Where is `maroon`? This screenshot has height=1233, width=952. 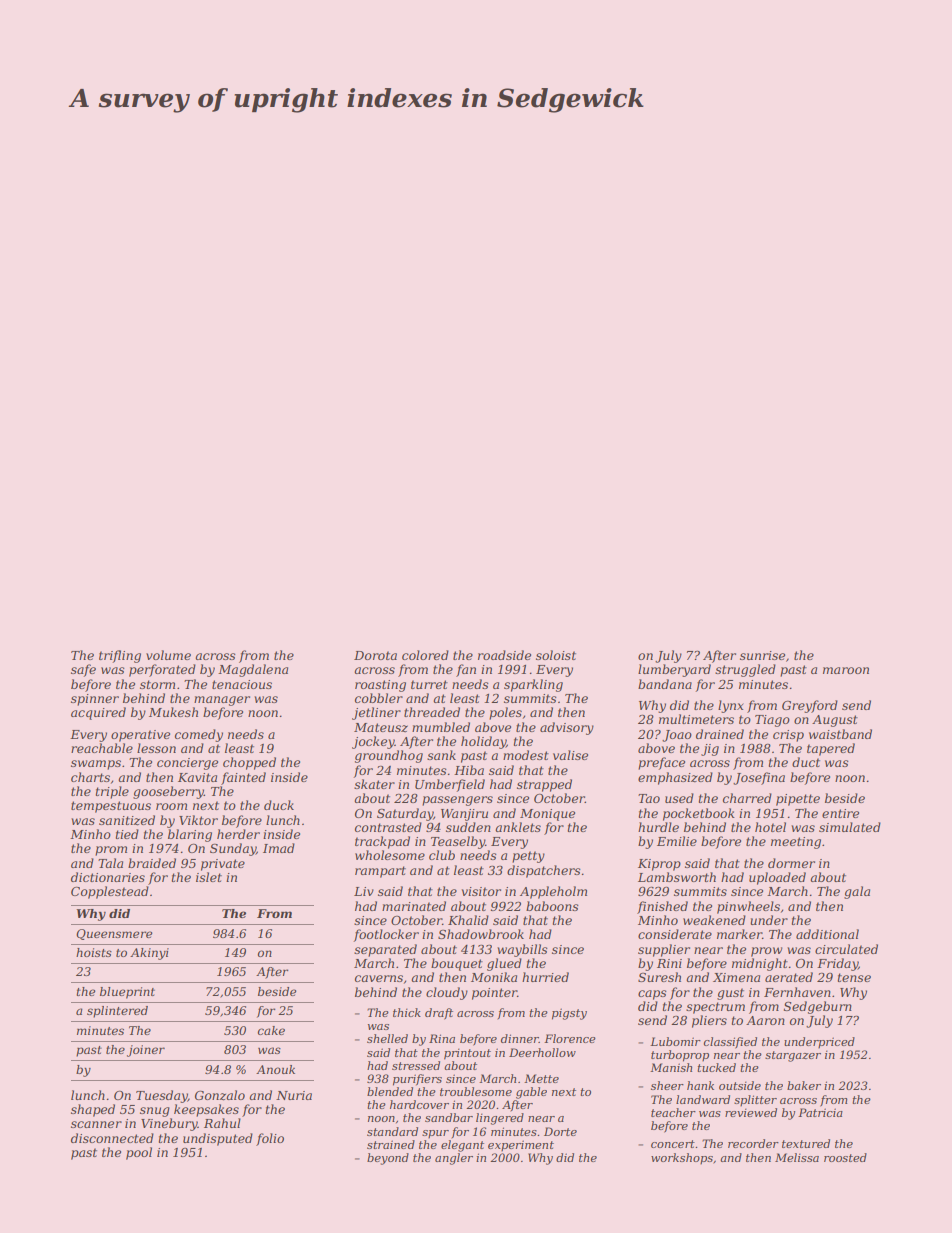
maroon is located at coordinates (846, 670).
